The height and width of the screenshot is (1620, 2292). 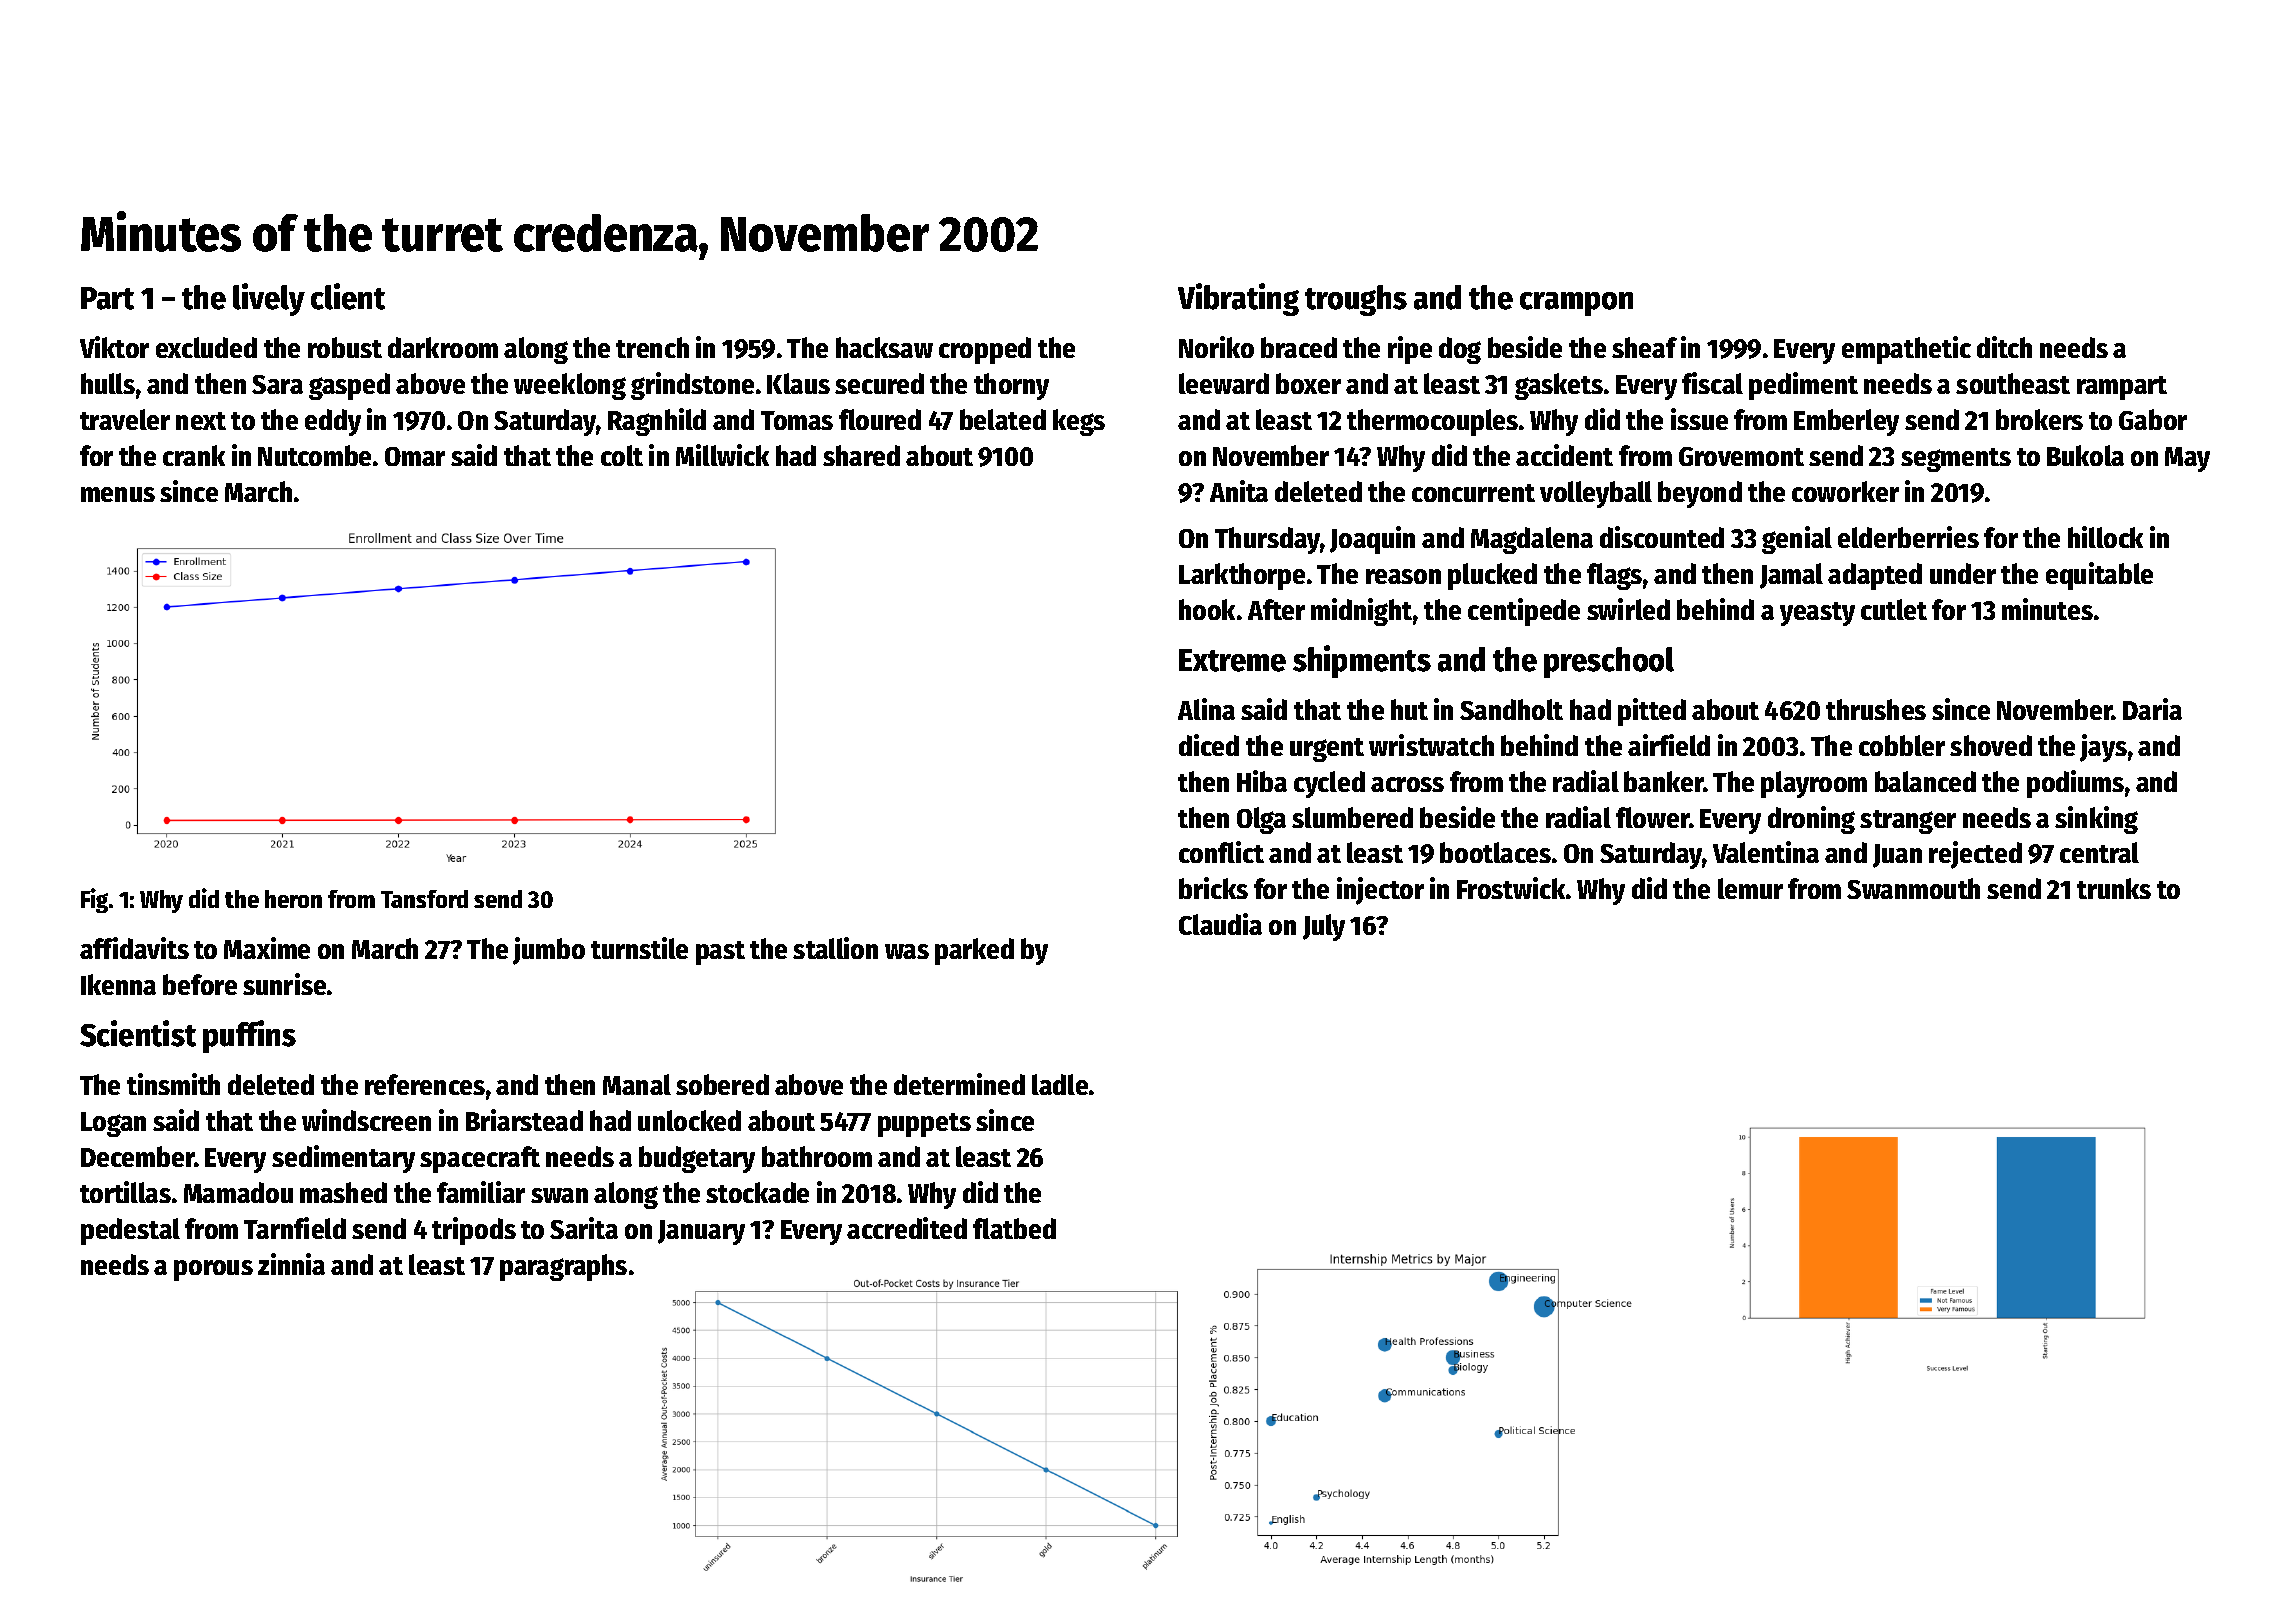 What do you see at coordinates (1014, 1228) in the screenshot?
I see `flatbed` at bounding box center [1014, 1228].
